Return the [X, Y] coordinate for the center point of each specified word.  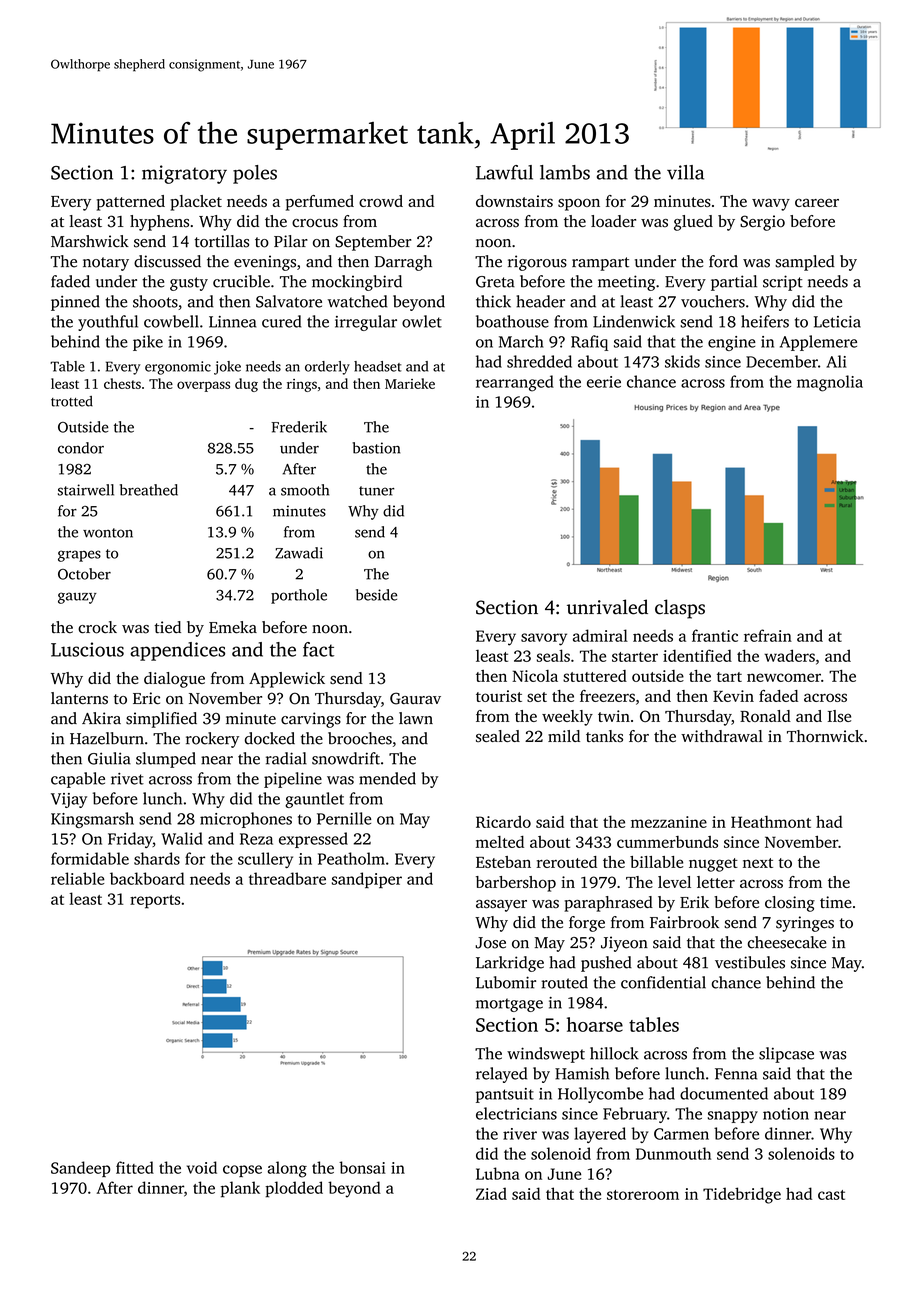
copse [242, 1171]
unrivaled [607, 607]
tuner [376, 491]
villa [685, 172]
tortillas [221, 241]
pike [148, 343]
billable [656, 862]
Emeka [233, 627]
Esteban [503, 862]
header [540, 301]
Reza [256, 839]
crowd [381, 201]
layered [600, 1135]
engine [732, 343]
